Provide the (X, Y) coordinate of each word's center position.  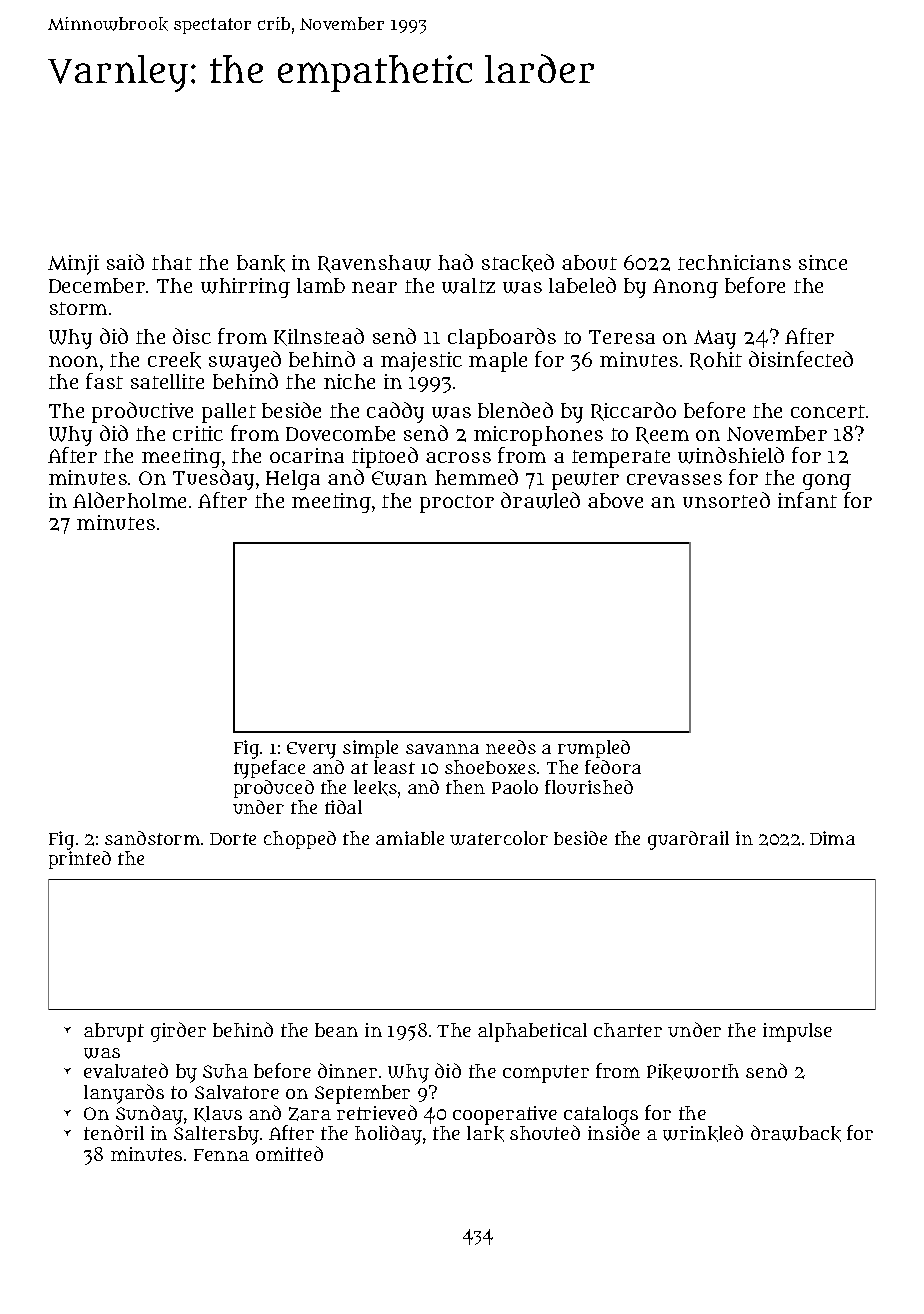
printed (80, 860)
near (374, 287)
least (394, 767)
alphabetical (532, 1032)
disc (192, 336)
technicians (734, 262)
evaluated (126, 1070)
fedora (613, 767)
